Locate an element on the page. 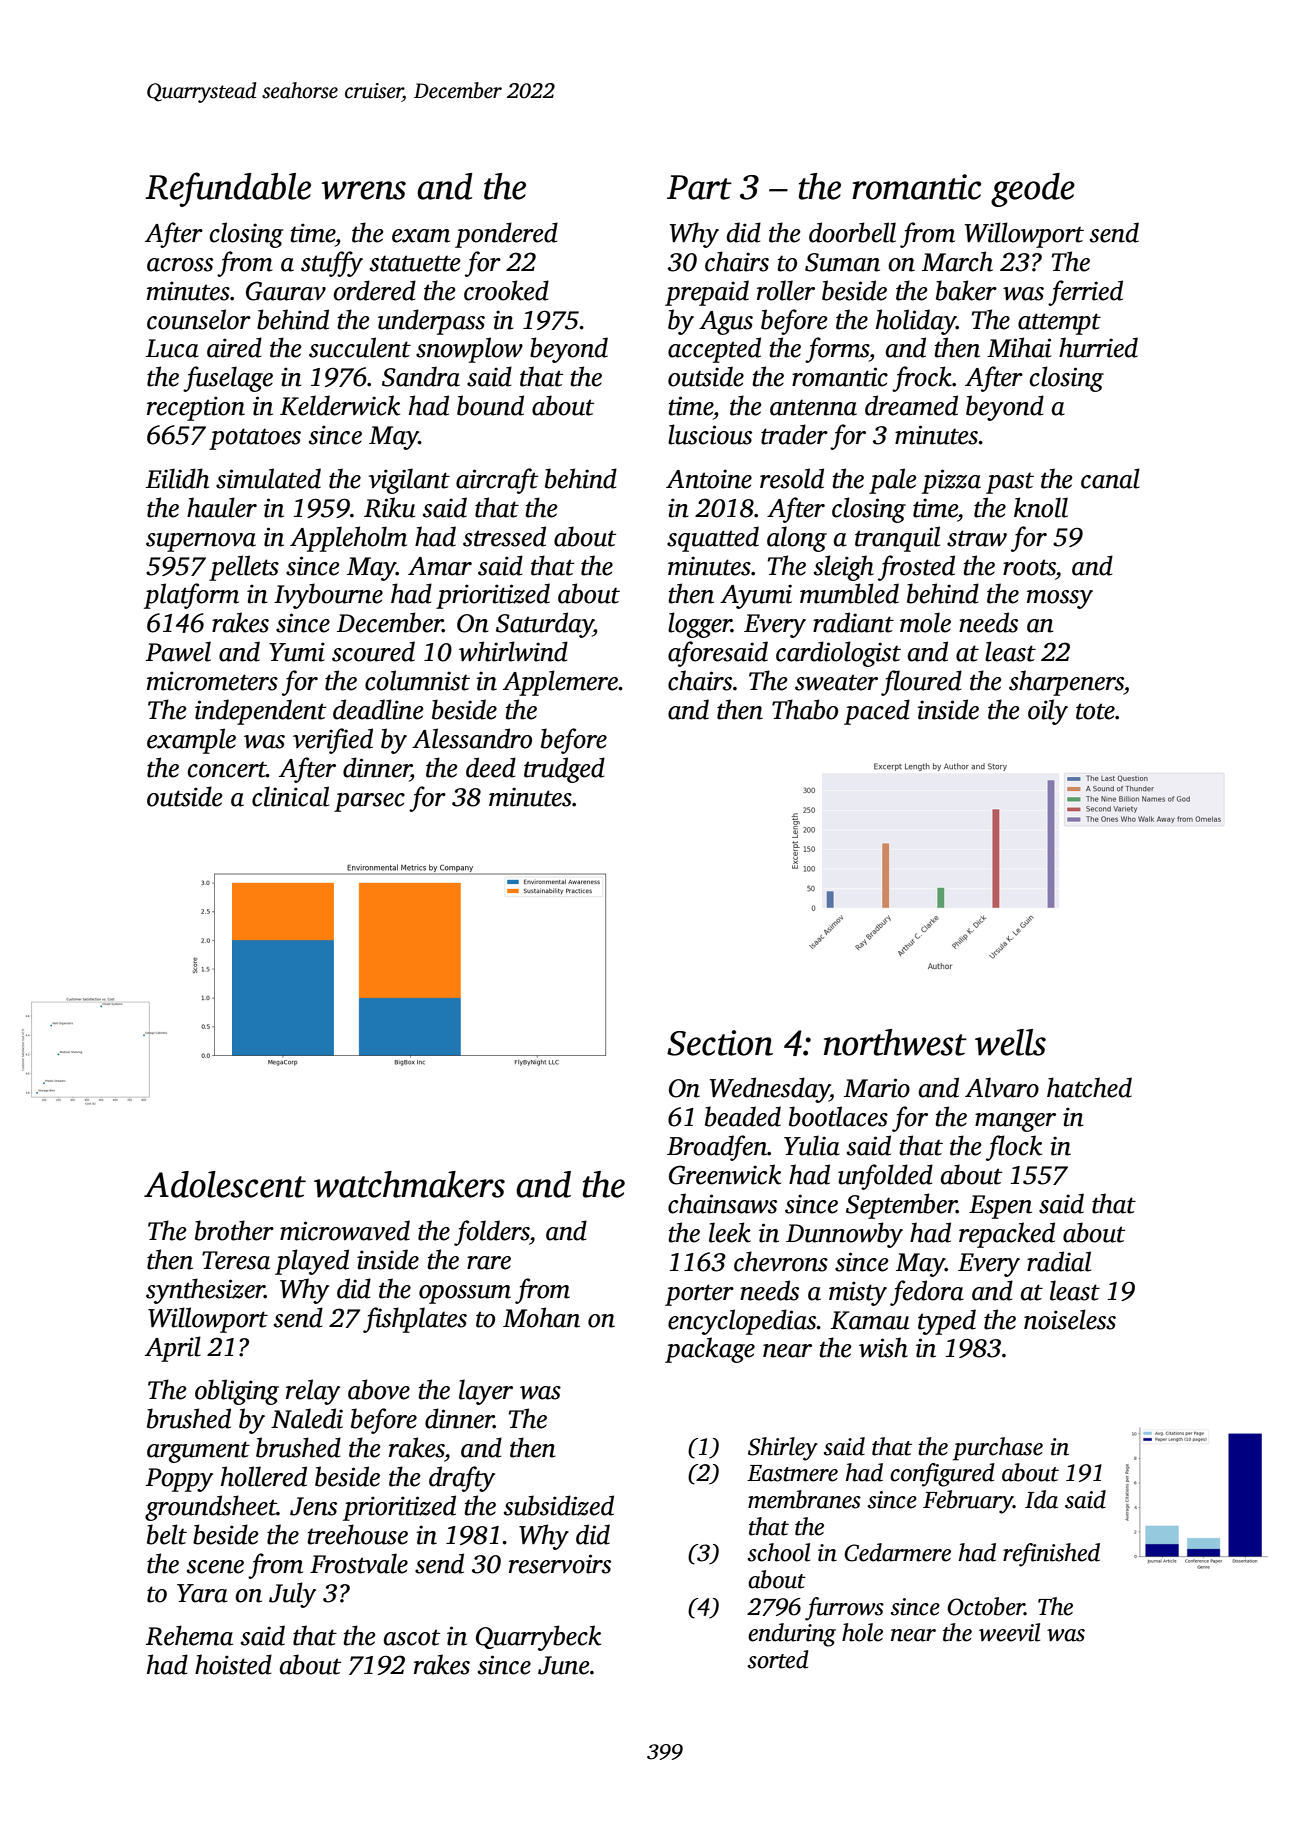 This document has width=1294, height=1829. geode is located at coordinates (1033, 190).
